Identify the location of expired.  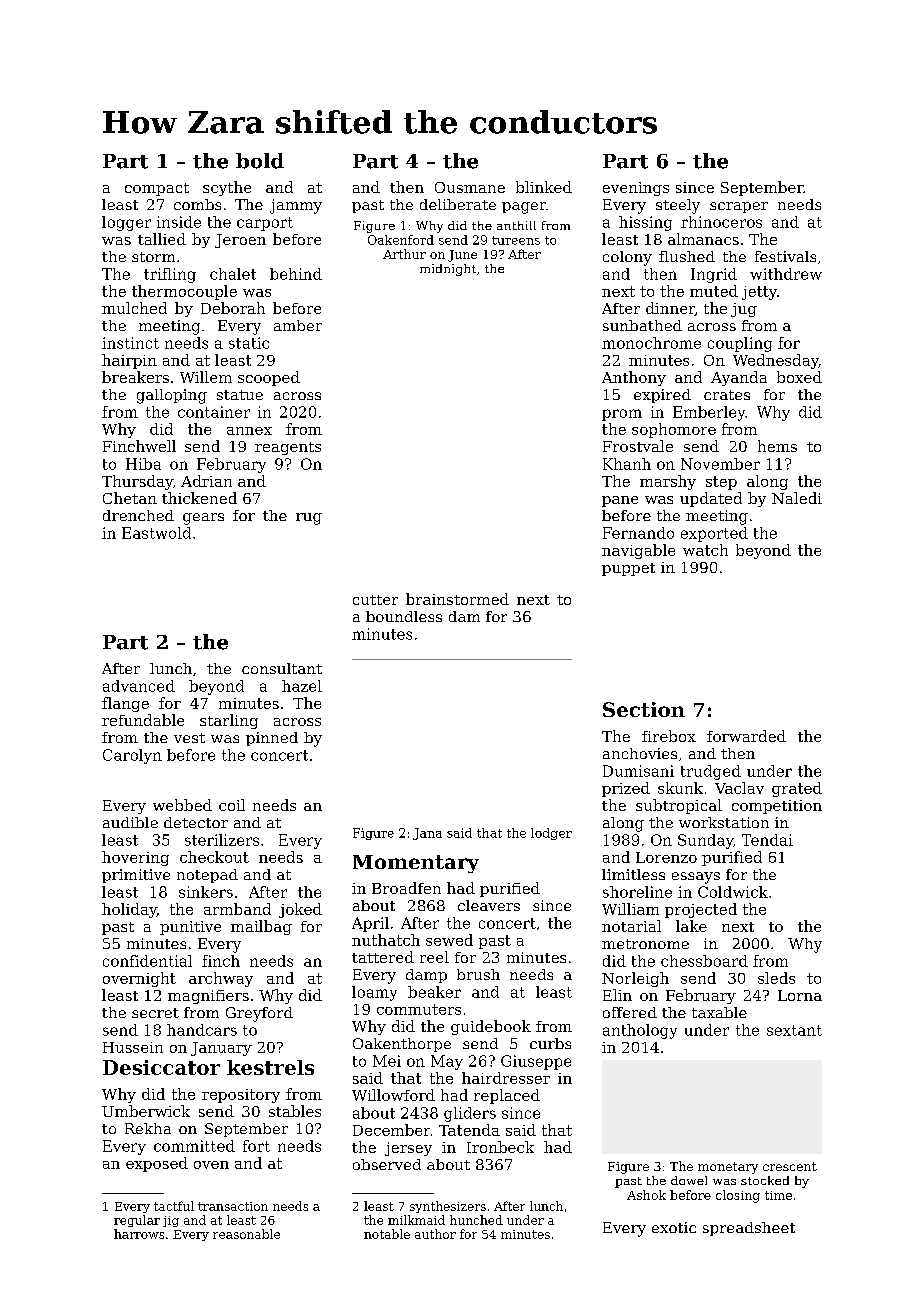
(662, 396).
